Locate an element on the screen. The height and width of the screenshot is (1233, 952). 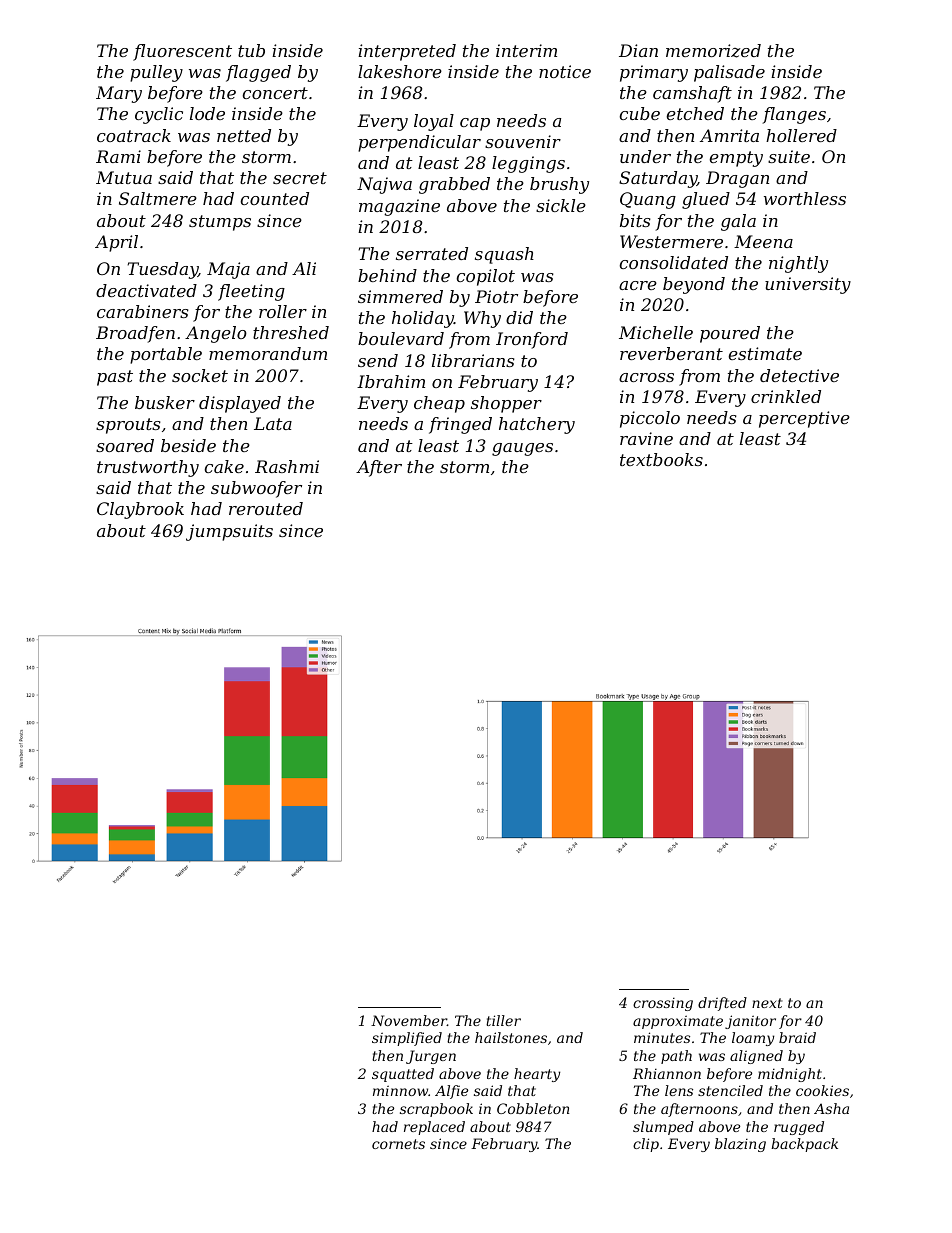
jumpsuits is located at coordinates (229, 532).
